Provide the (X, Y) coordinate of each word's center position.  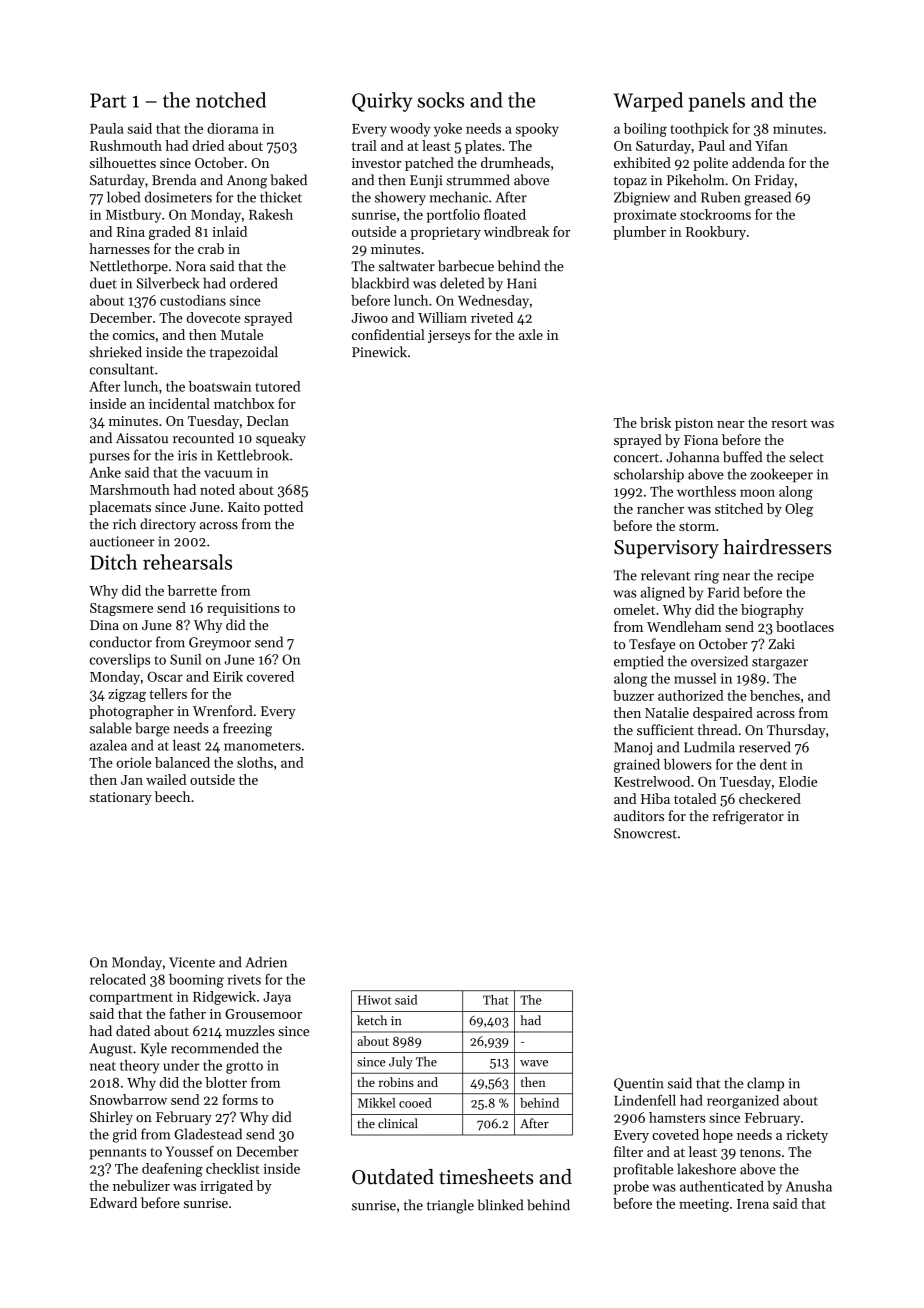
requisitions (243, 609)
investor (376, 163)
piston (694, 424)
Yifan (771, 145)
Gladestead (208, 1134)
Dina (104, 625)
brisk (655, 422)
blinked (500, 1205)
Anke (105, 472)
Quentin (639, 1084)
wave (534, 1063)
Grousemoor (263, 1014)
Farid (724, 592)
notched (231, 100)
